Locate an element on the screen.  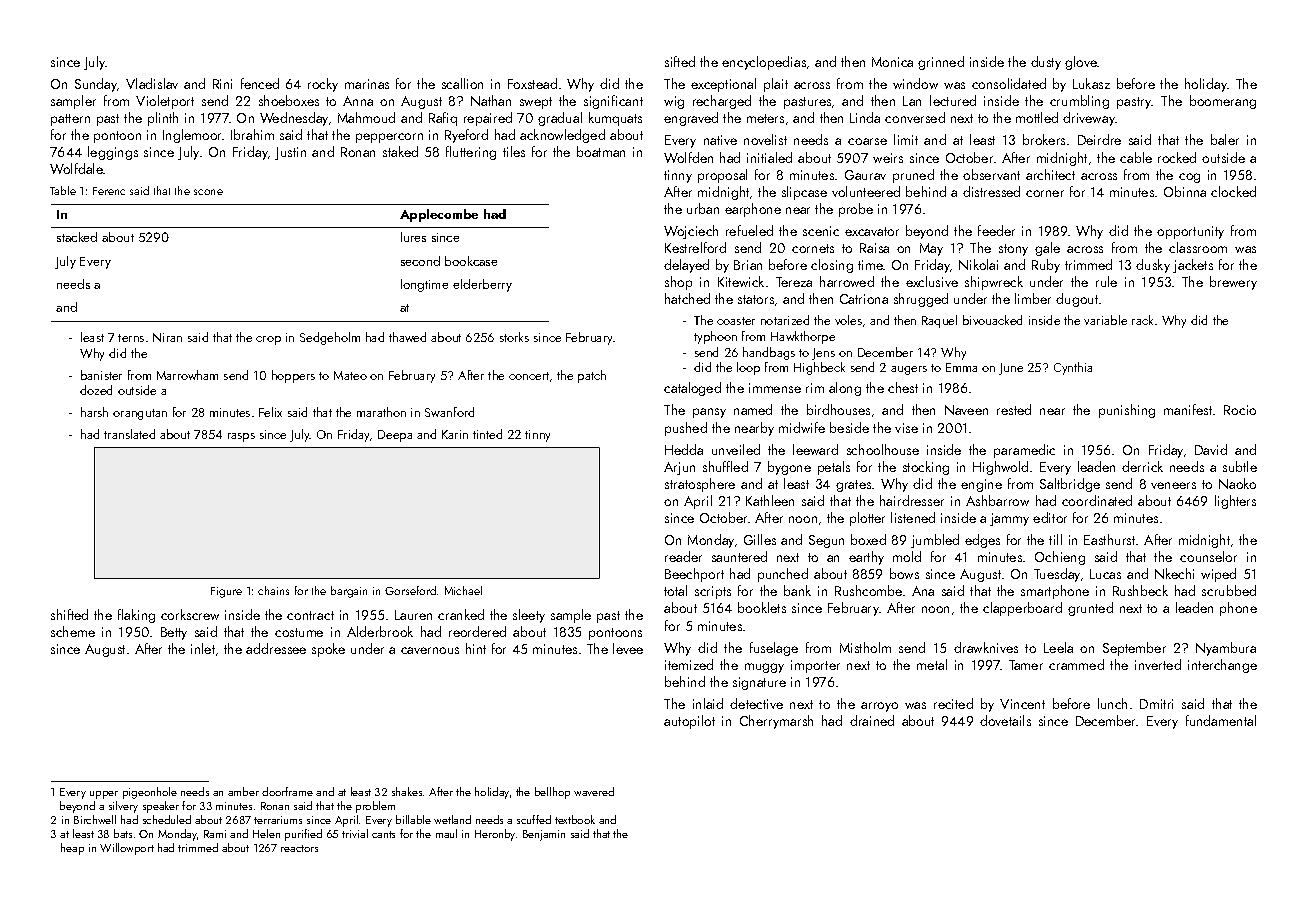
May is located at coordinates (931, 249).
